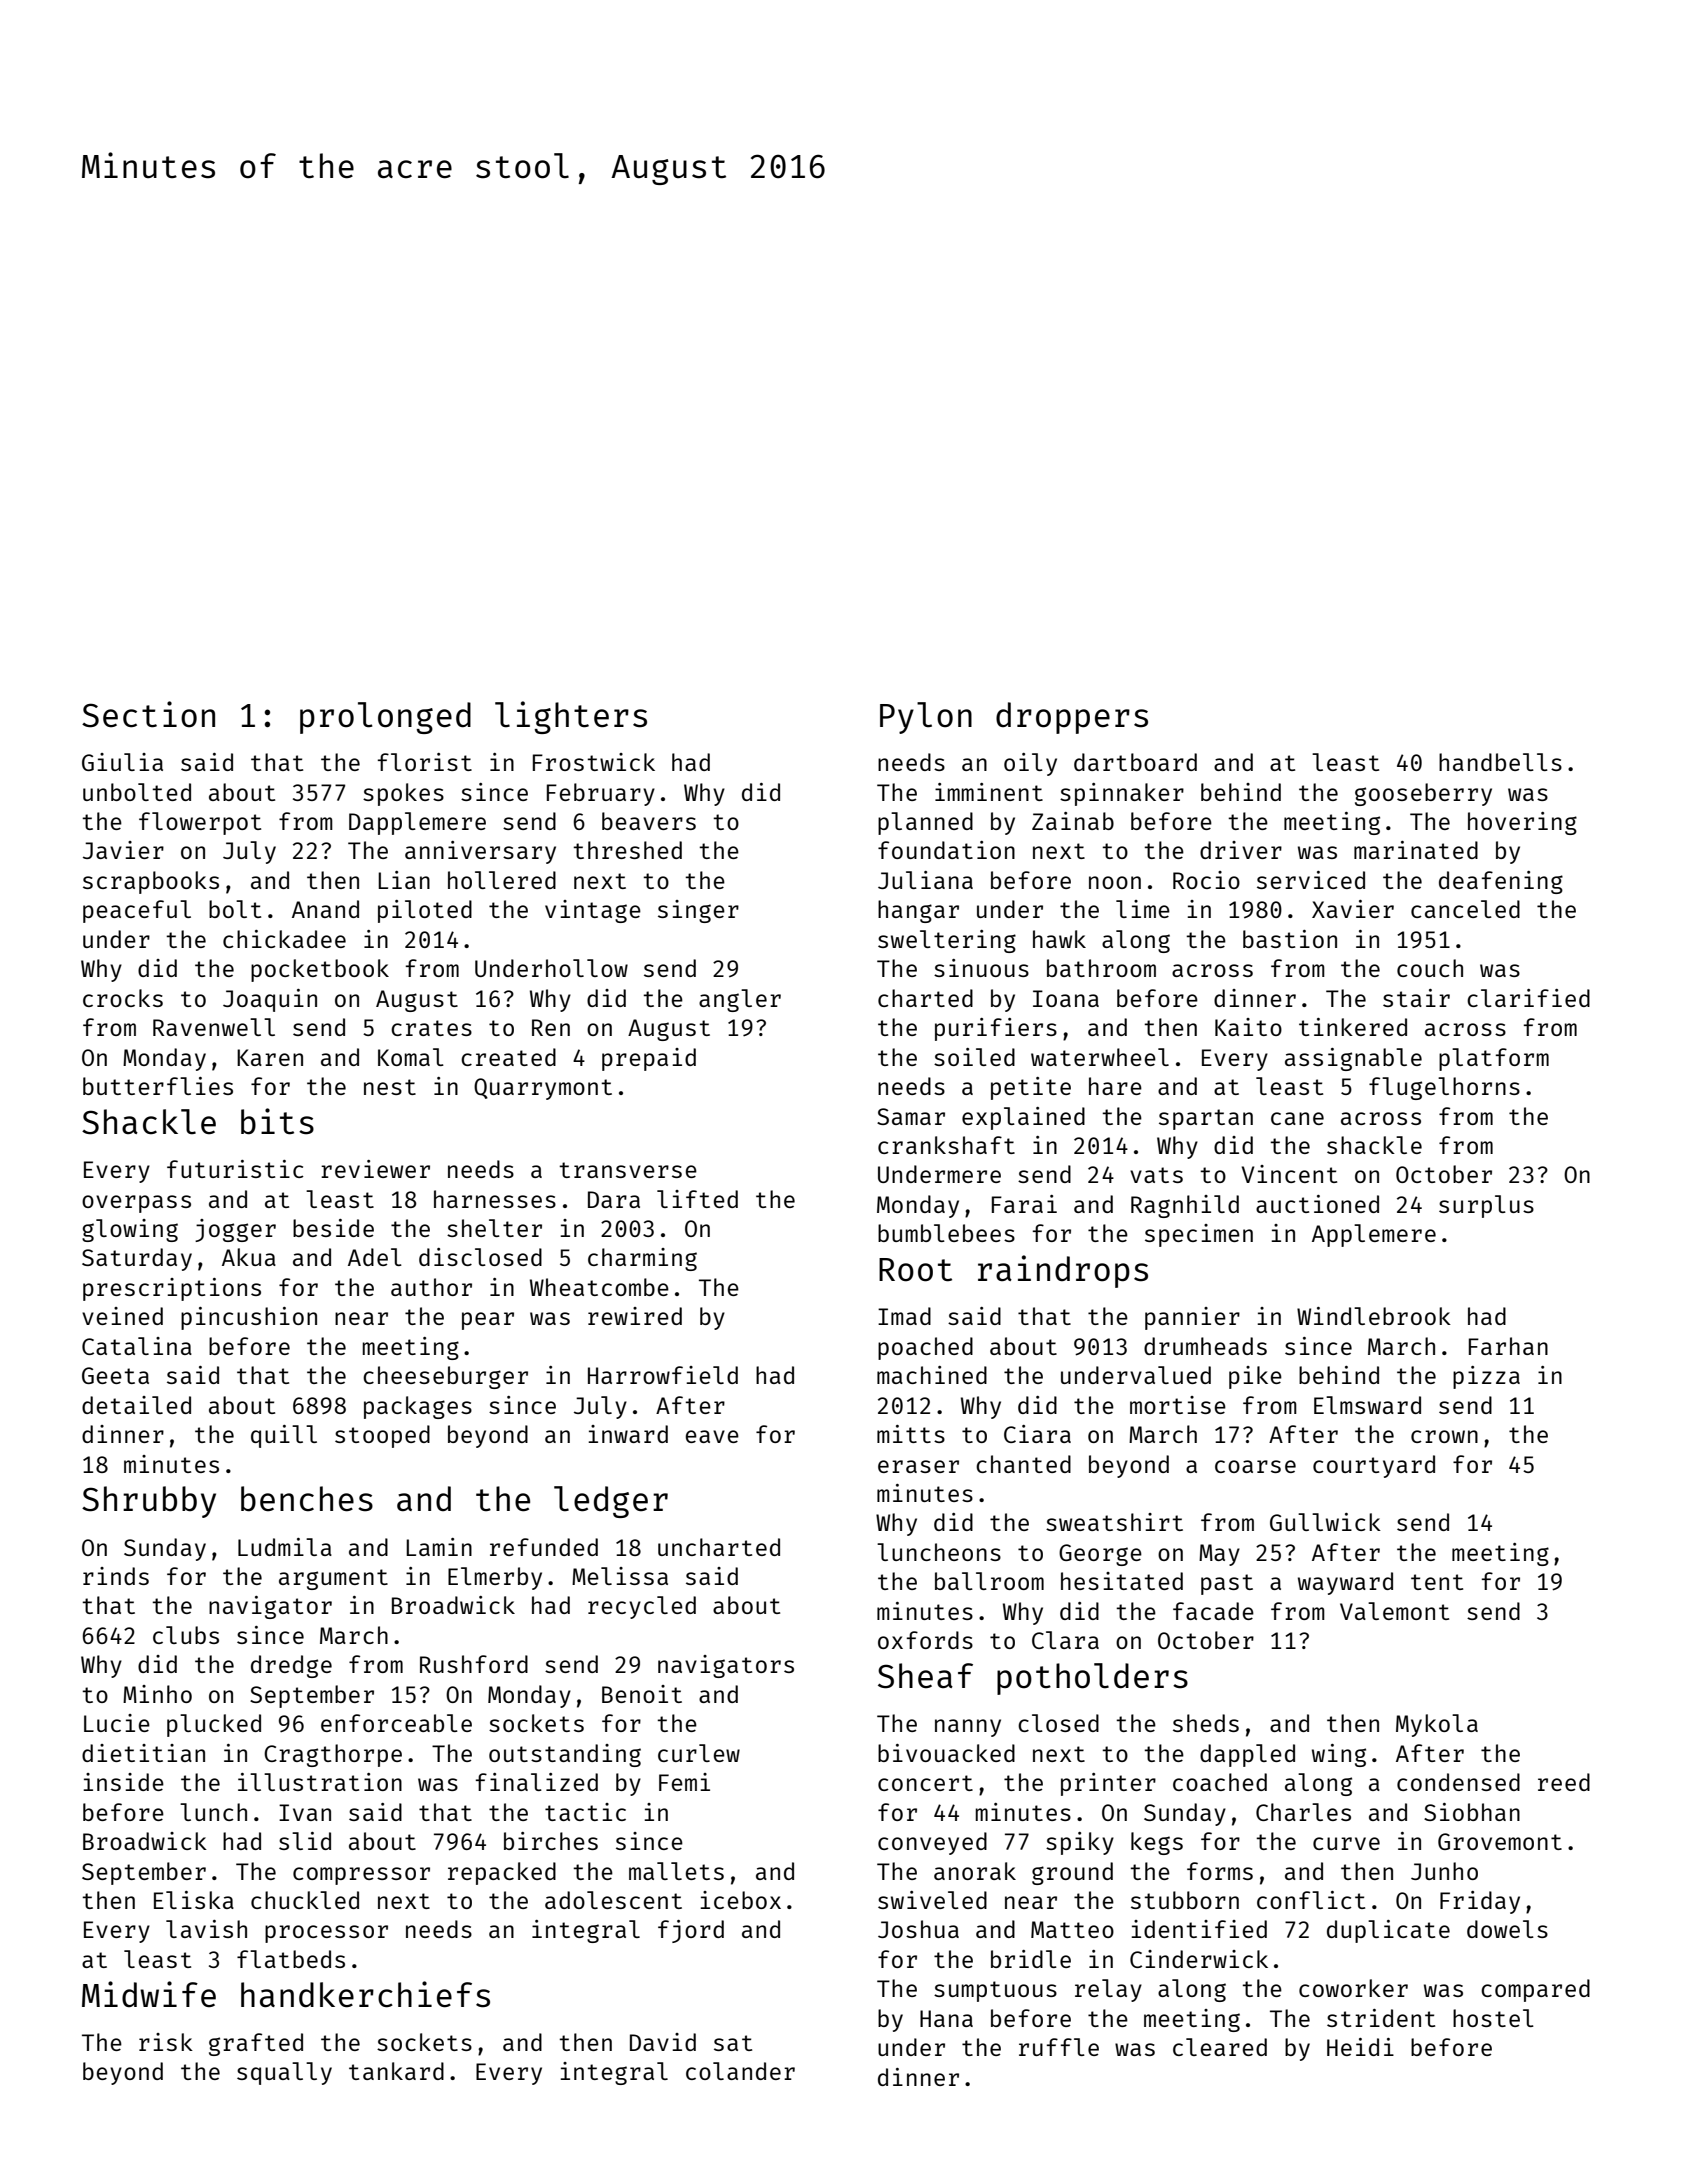 This image has width=1683, height=2178. I want to click on Section, so click(148, 714).
